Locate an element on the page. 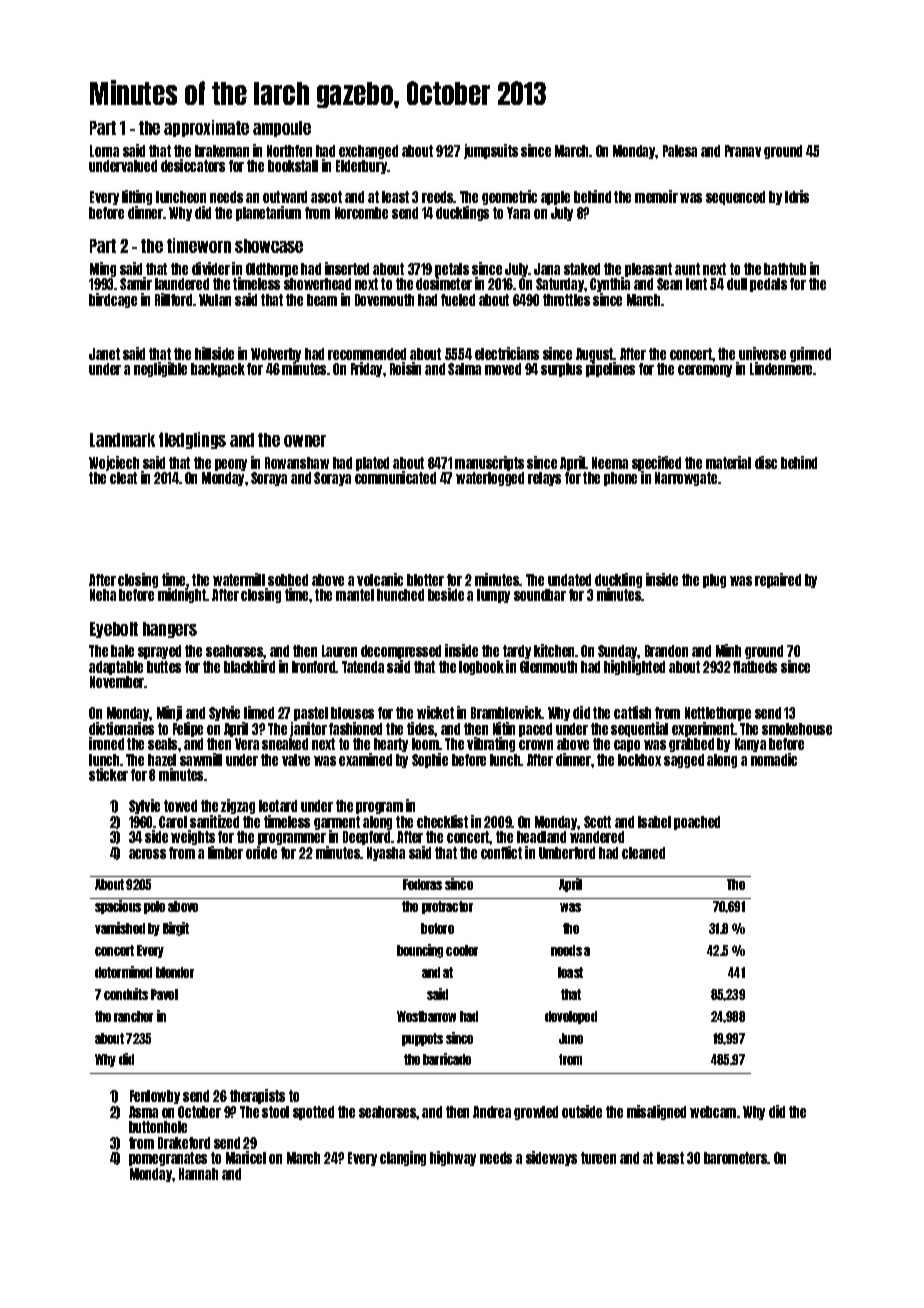 The image size is (924, 1308). webcam is located at coordinates (713, 1112).
